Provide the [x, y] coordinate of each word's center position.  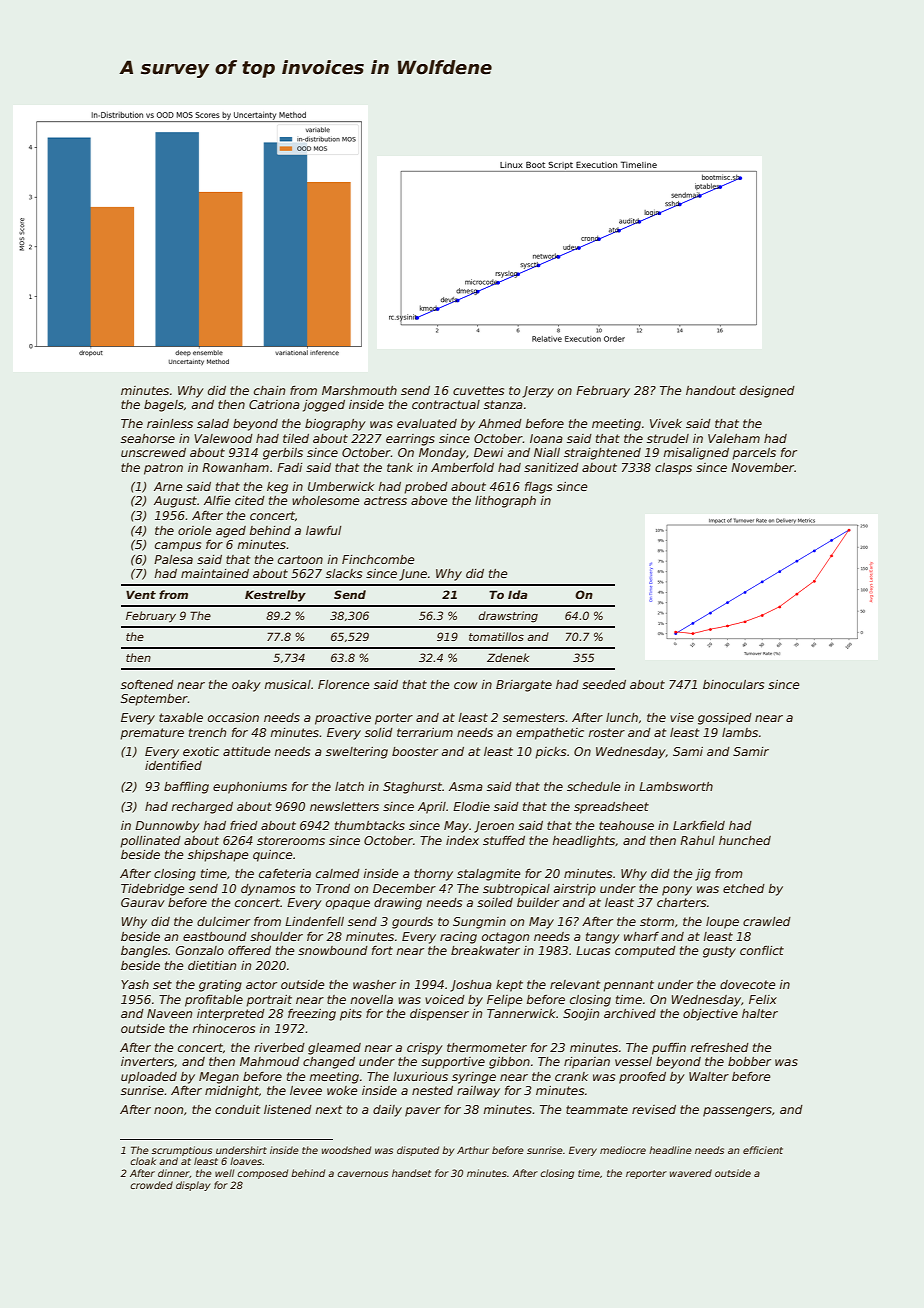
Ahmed [500, 423]
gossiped [725, 719]
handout [711, 390]
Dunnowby [167, 827]
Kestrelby [275, 596]
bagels [164, 406]
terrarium [425, 732]
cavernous [362, 1174]
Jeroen [494, 827]
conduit [238, 1109]
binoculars [733, 684]
